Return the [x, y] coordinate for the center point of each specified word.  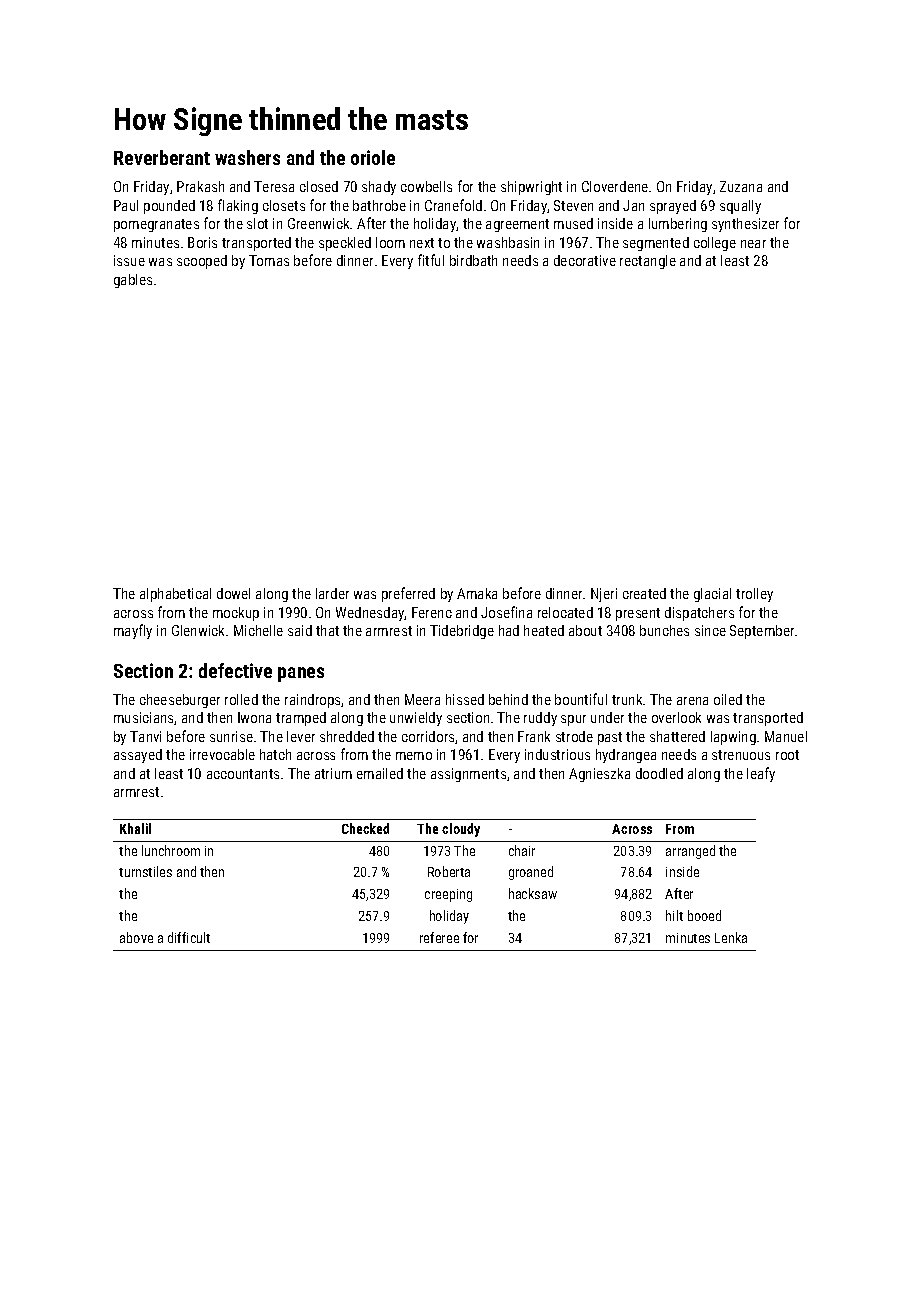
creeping [448, 895]
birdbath [473, 260]
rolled [241, 699]
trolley [754, 595]
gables [133, 281]
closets [284, 205]
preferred [408, 594]
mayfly [133, 631]
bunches [664, 630]
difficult [189, 937]
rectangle [648, 262]
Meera [422, 699]
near [753, 244]
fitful [431, 260]
